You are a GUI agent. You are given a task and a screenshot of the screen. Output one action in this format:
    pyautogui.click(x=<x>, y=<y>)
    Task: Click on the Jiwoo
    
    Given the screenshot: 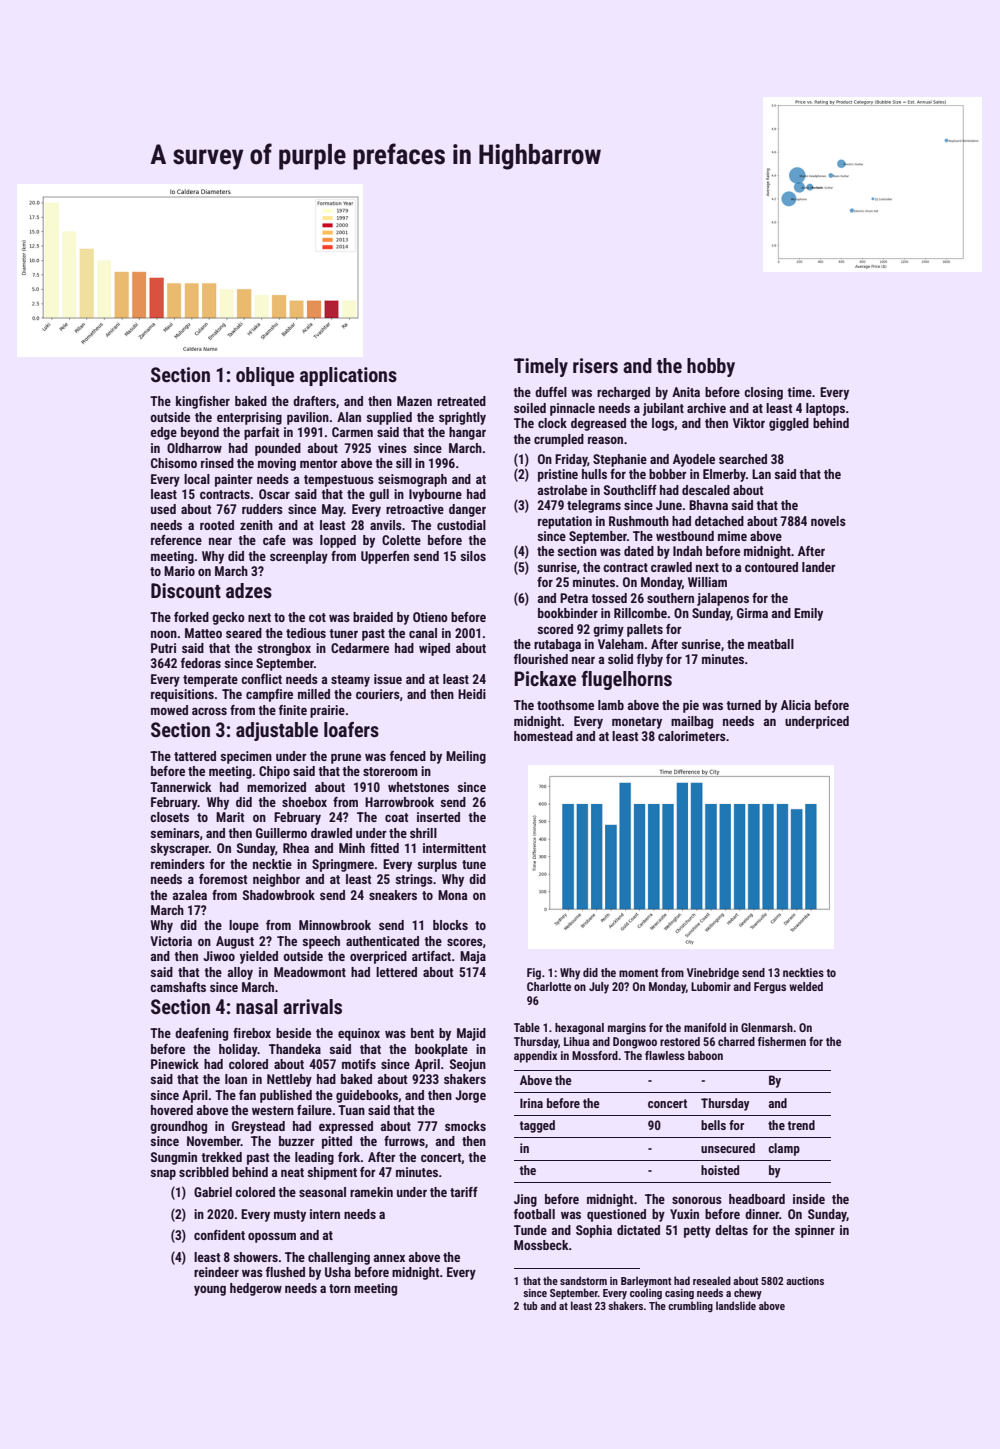 What is the action you would take?
    pyautogui.click(x=219, y=956)
